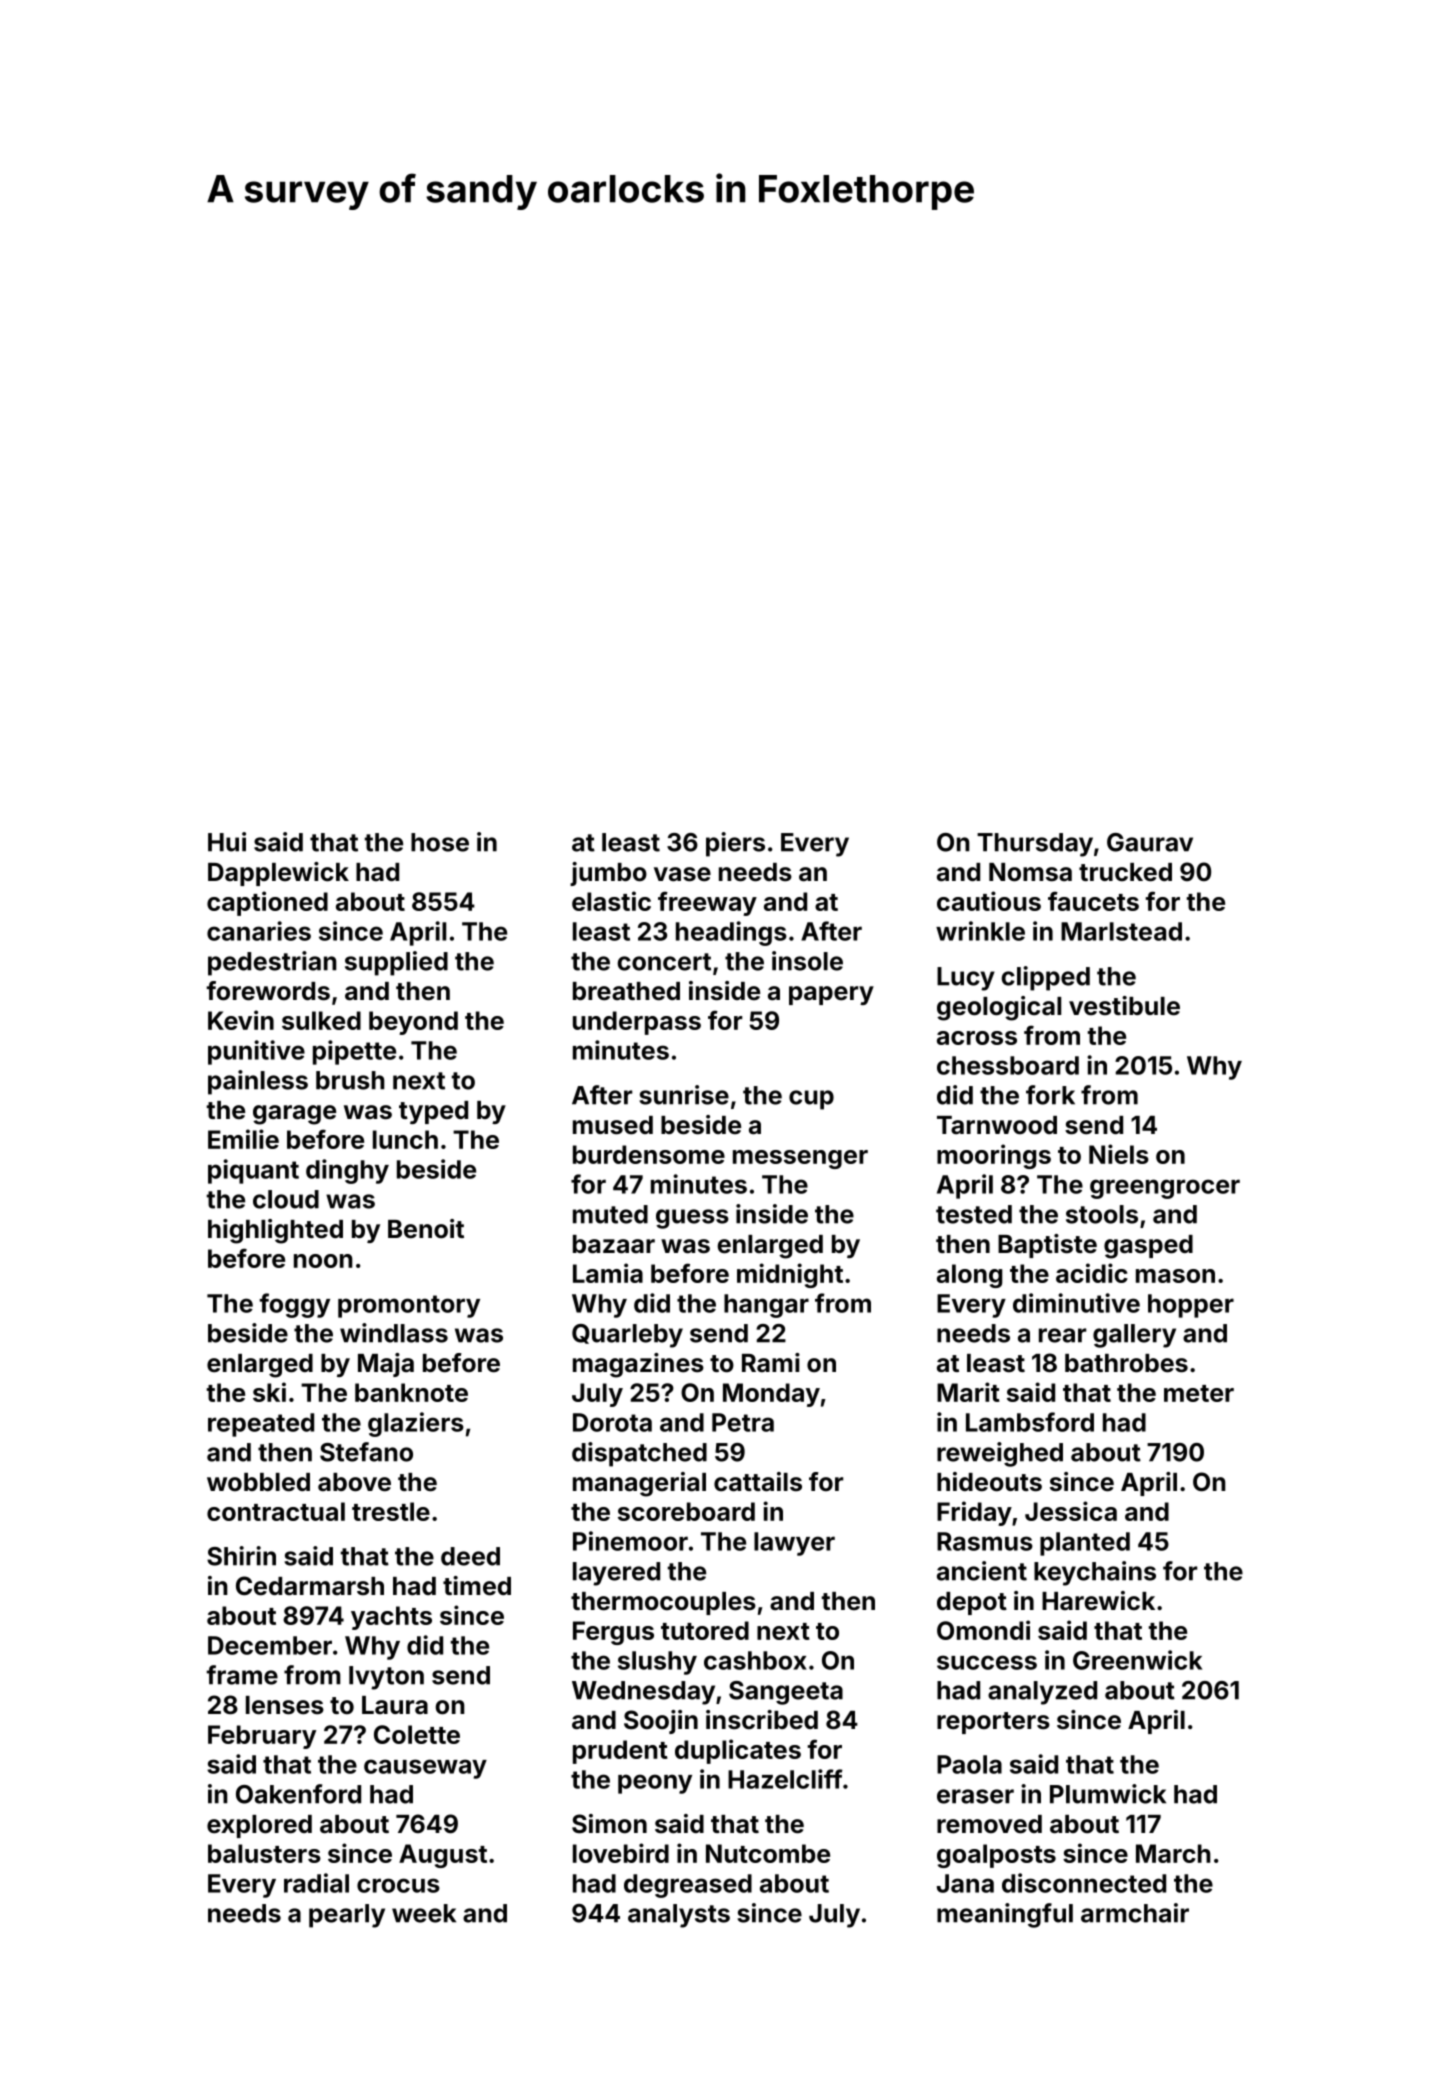 Image resolution: width=1450 pixels, height=2100 pixels. Describe the element at coordinates (684, 1095) in the image. I see `sunrise` at that location.
